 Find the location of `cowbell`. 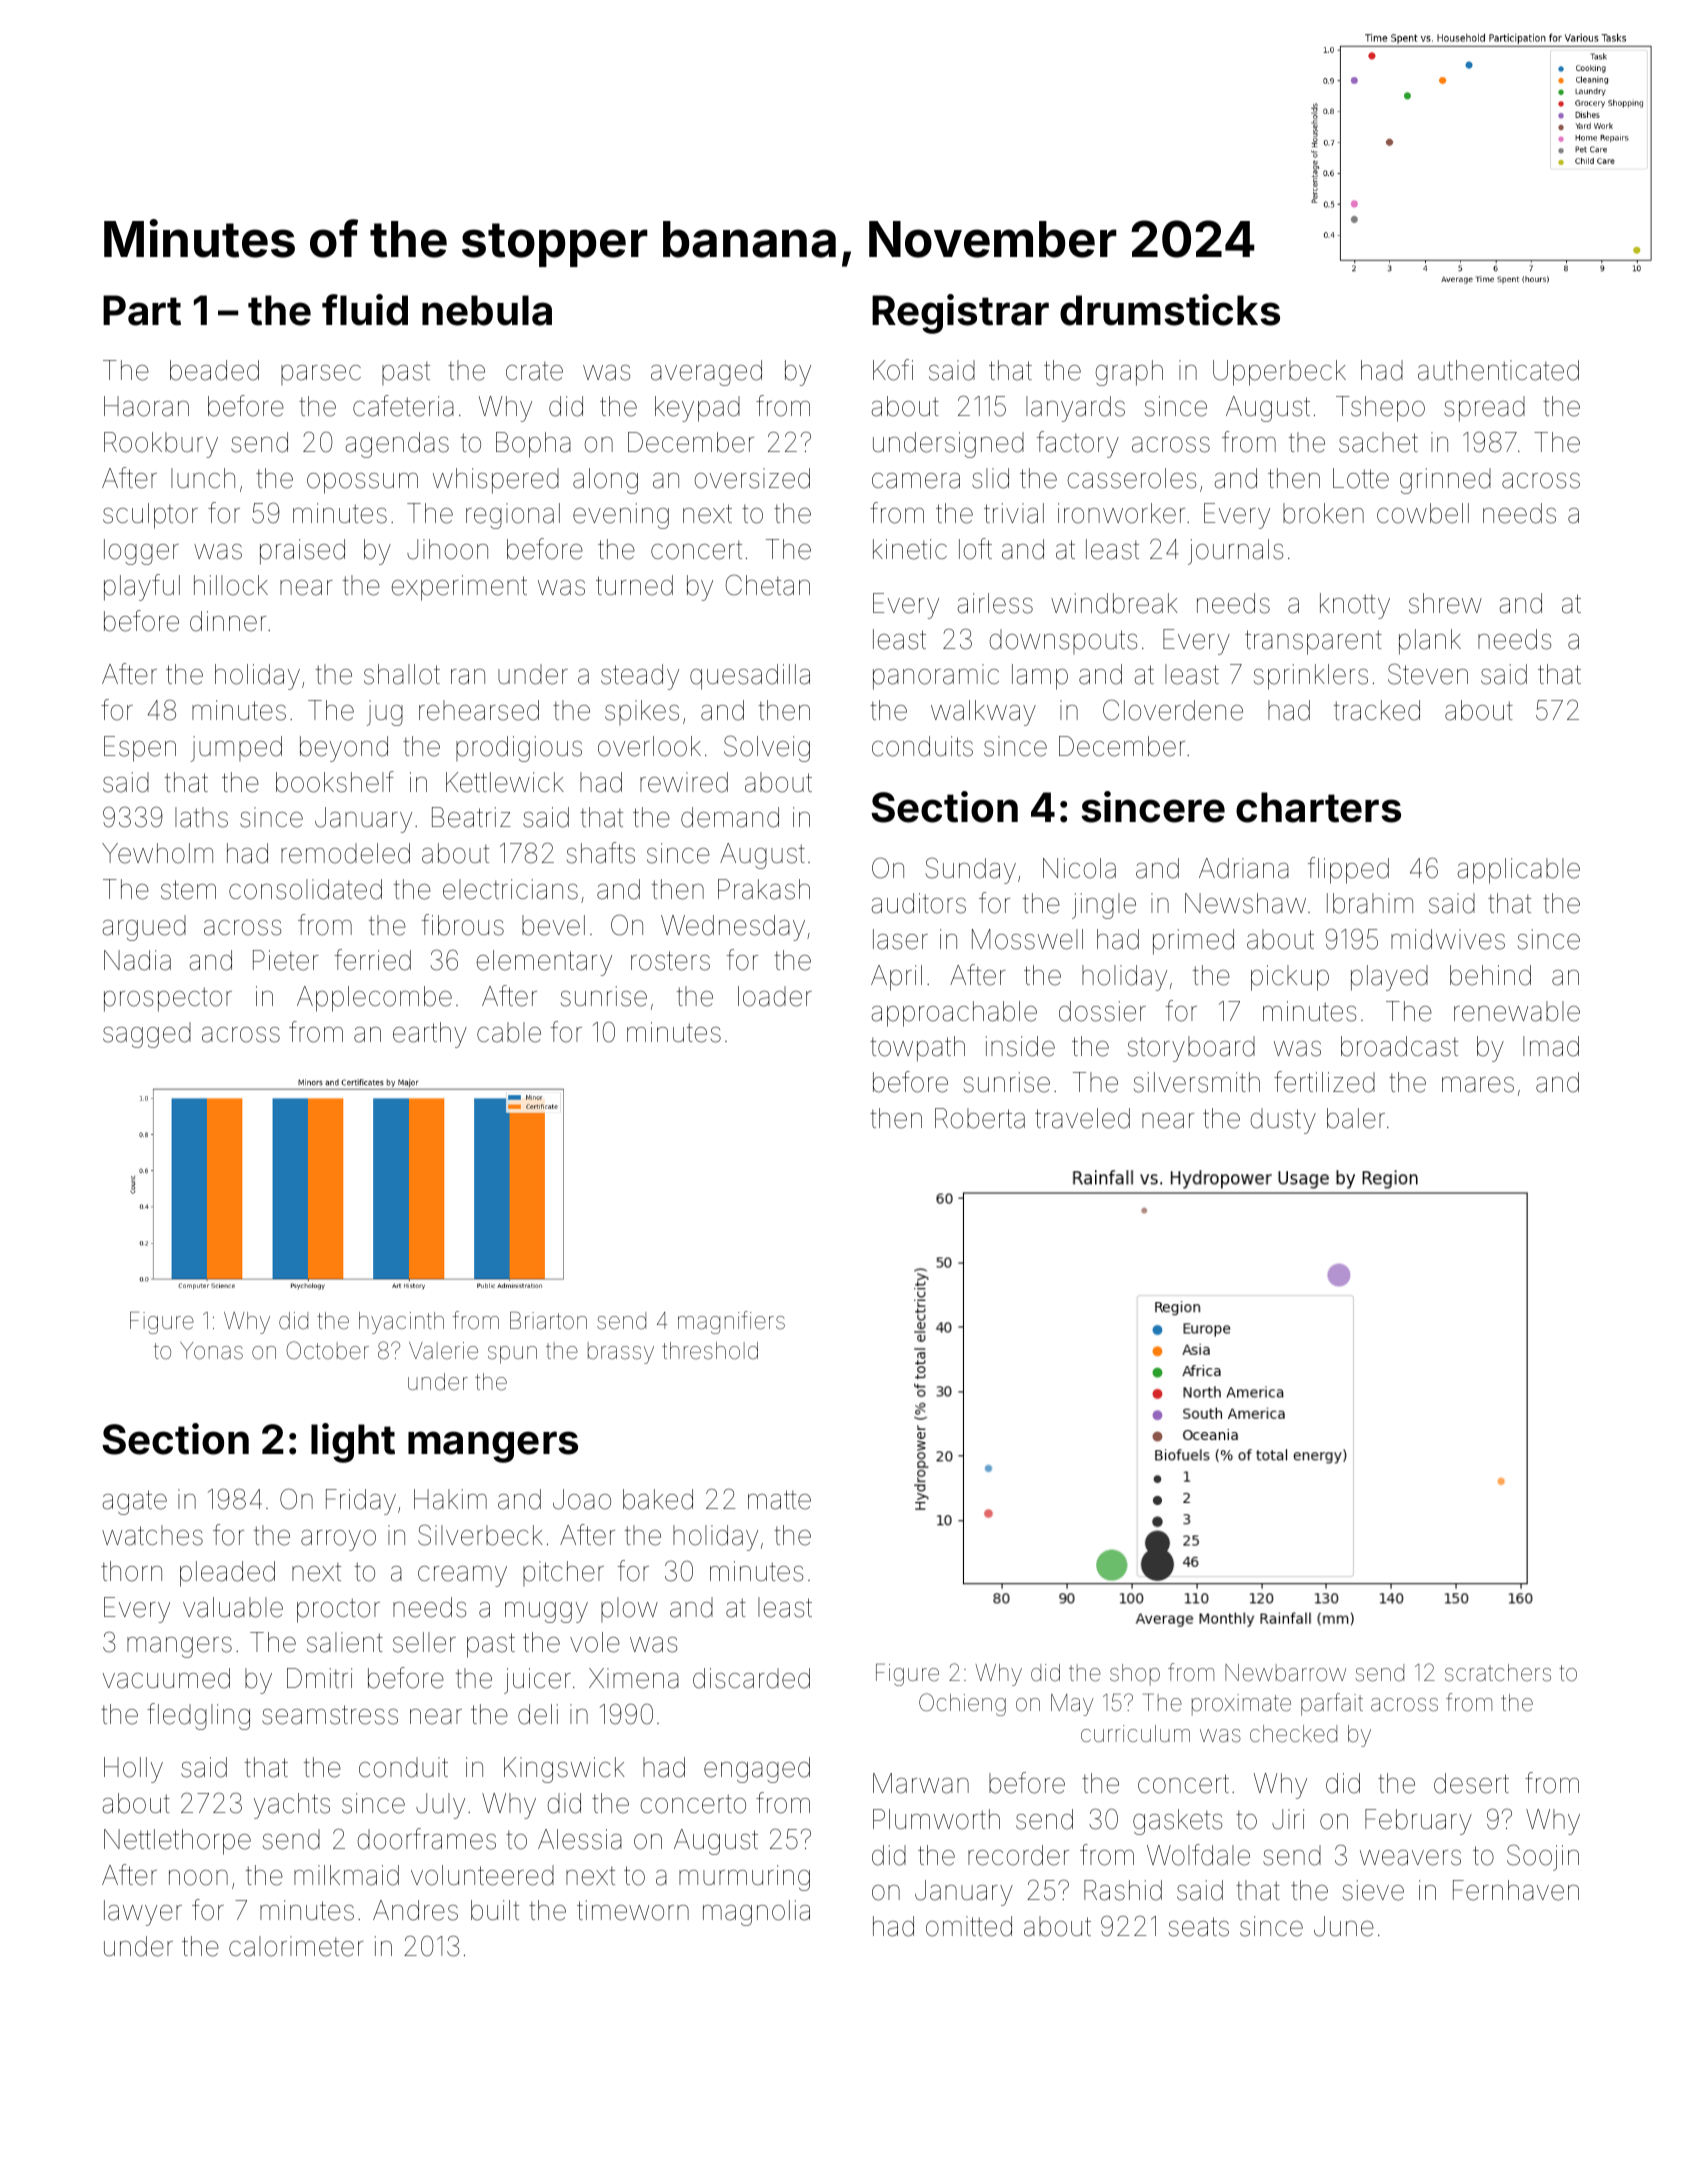

cowbell is located at coordinates (1423, 513).
